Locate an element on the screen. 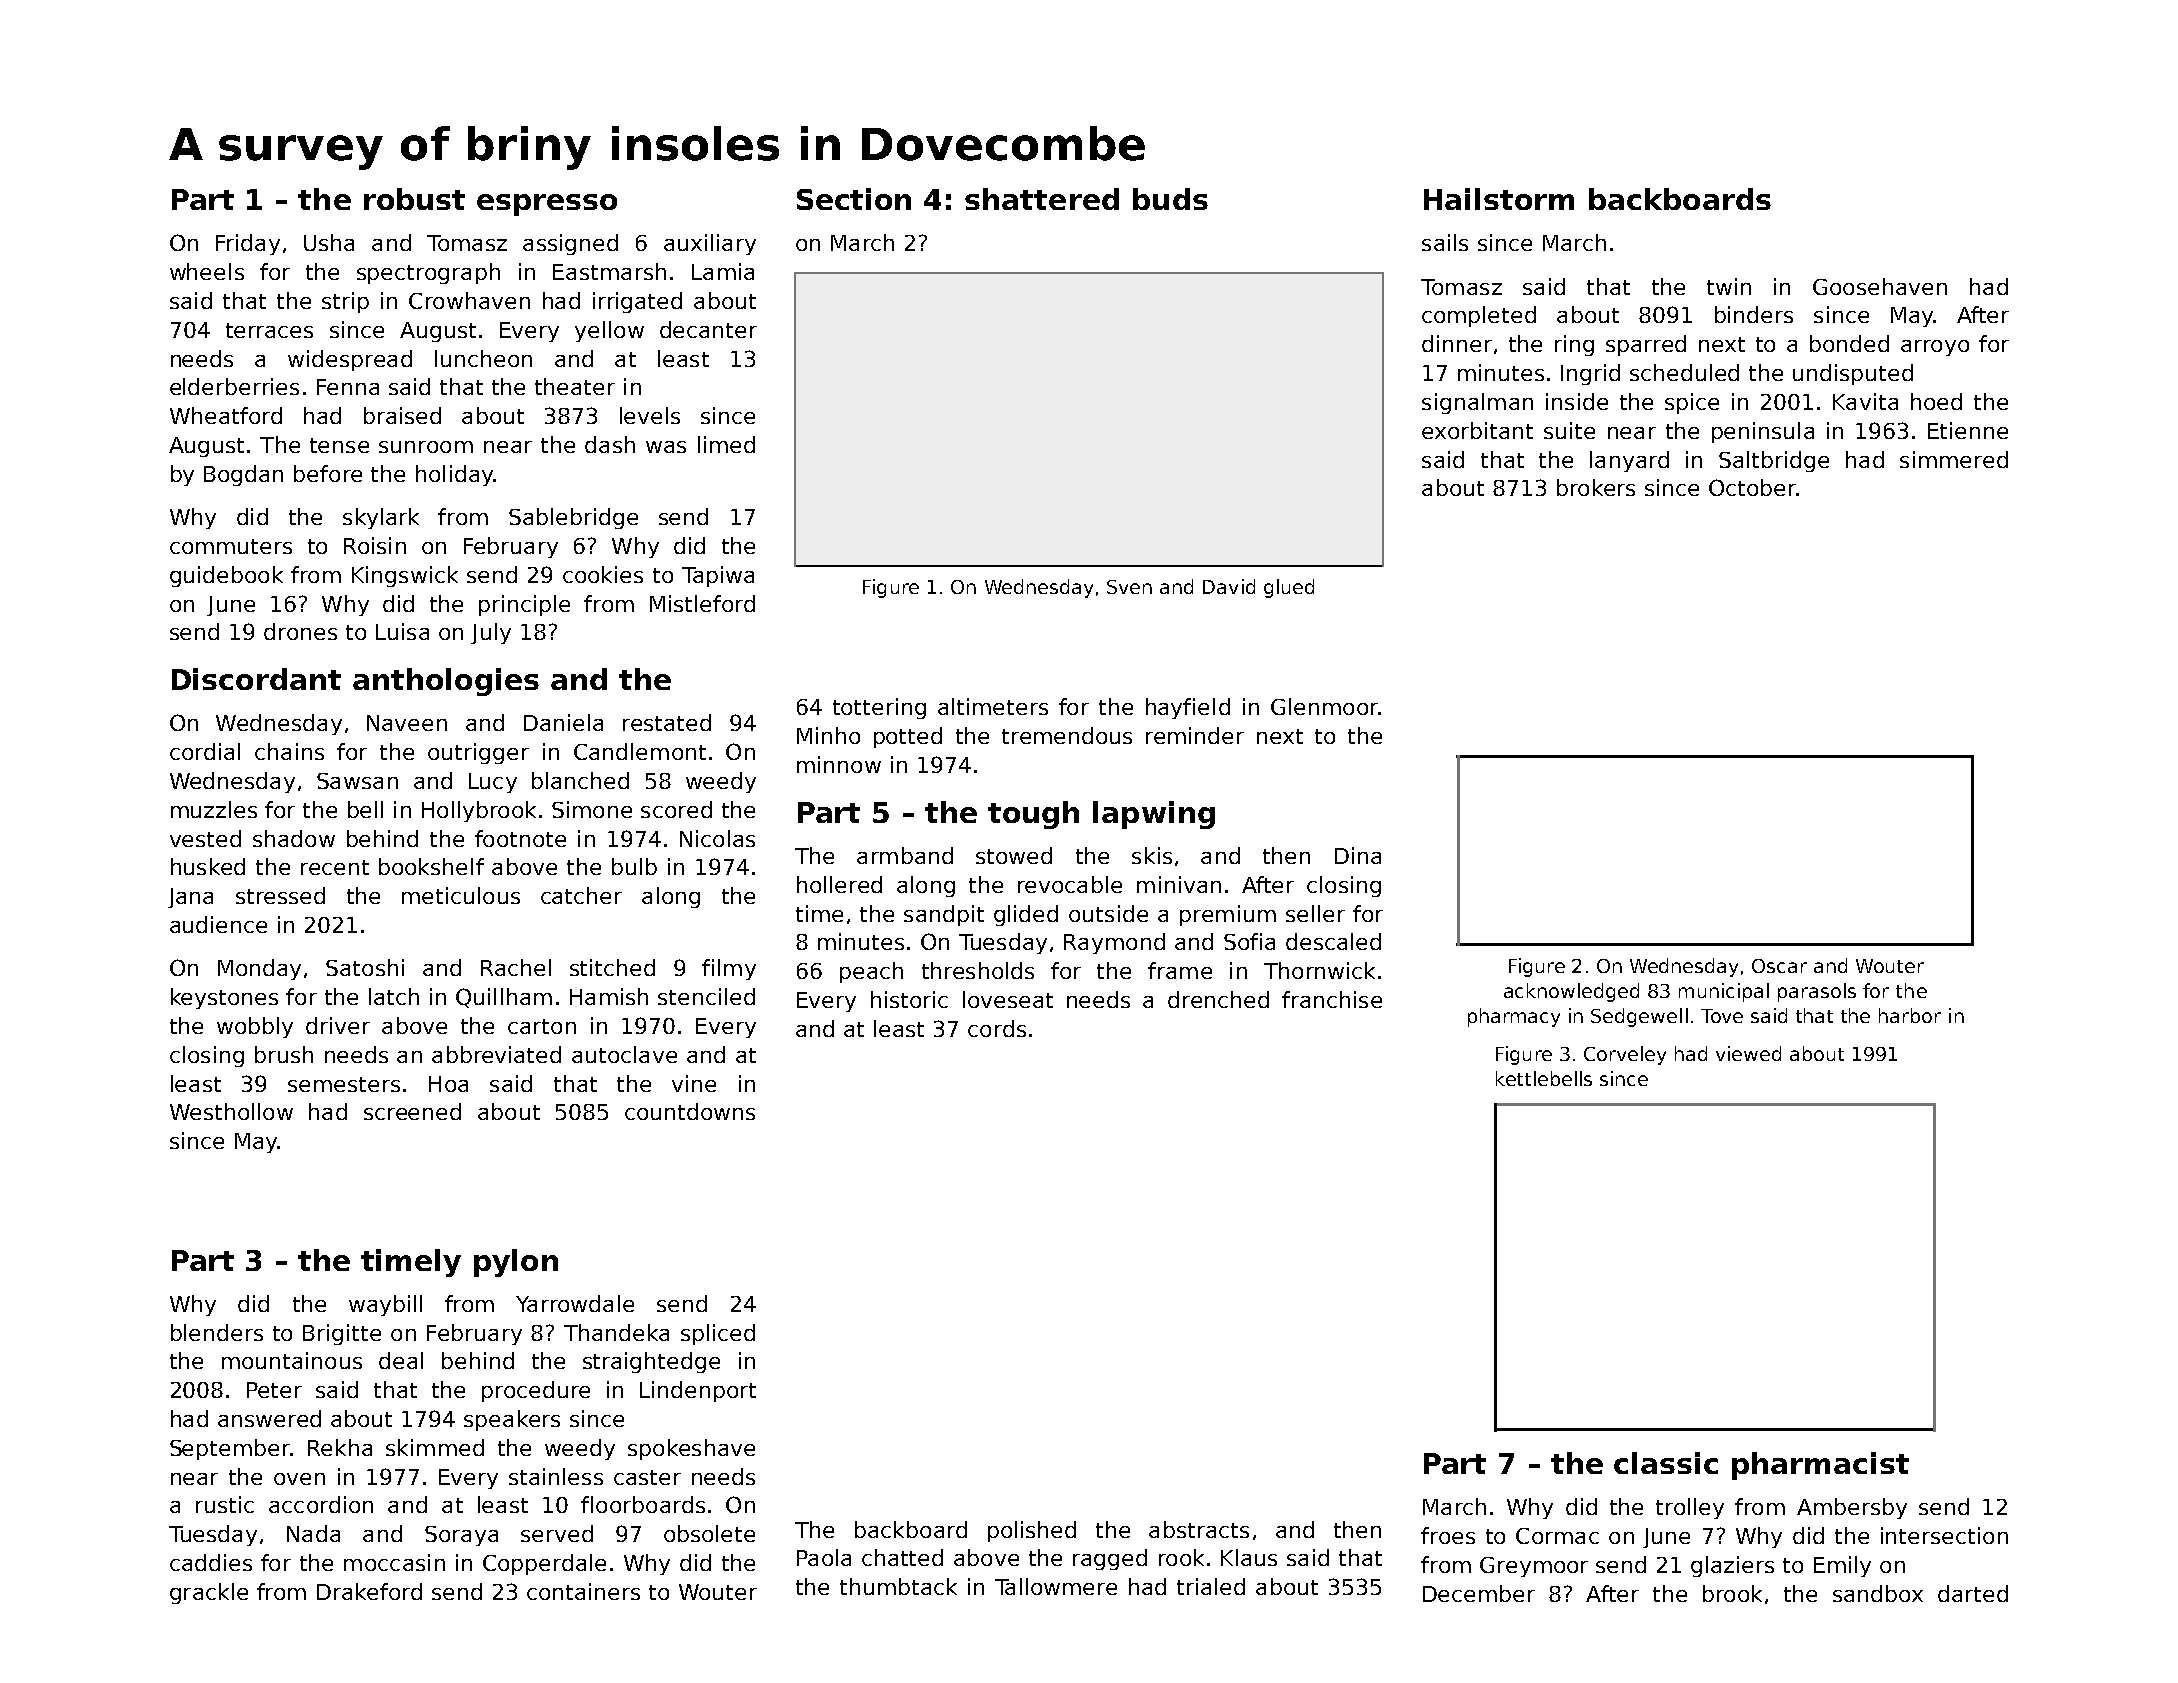 The height and width of the screenshot is (1683, 2178). spliced is located at coordinates (718, 1334).
